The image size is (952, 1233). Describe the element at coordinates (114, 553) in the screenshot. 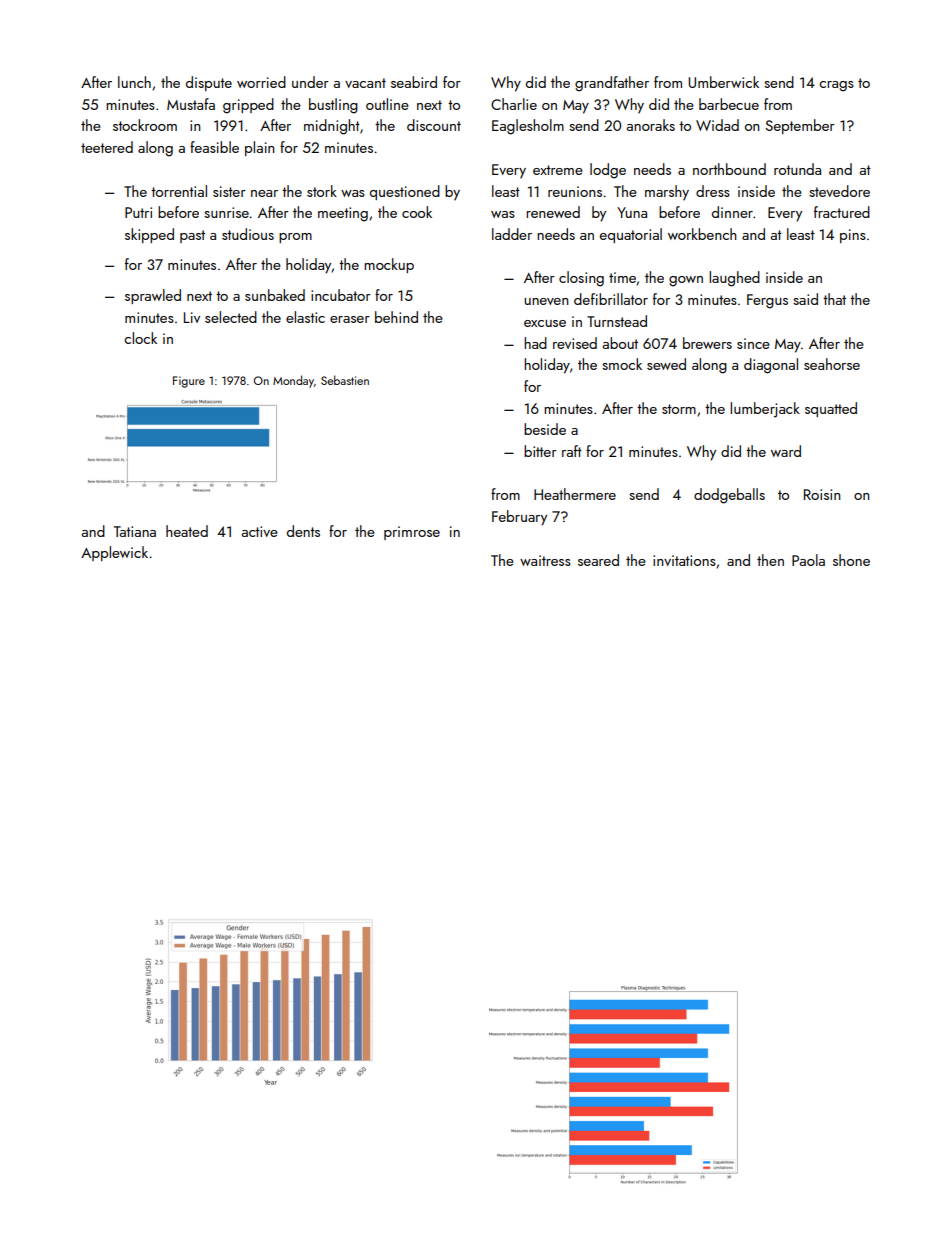

I see `Applewick` at that location.
